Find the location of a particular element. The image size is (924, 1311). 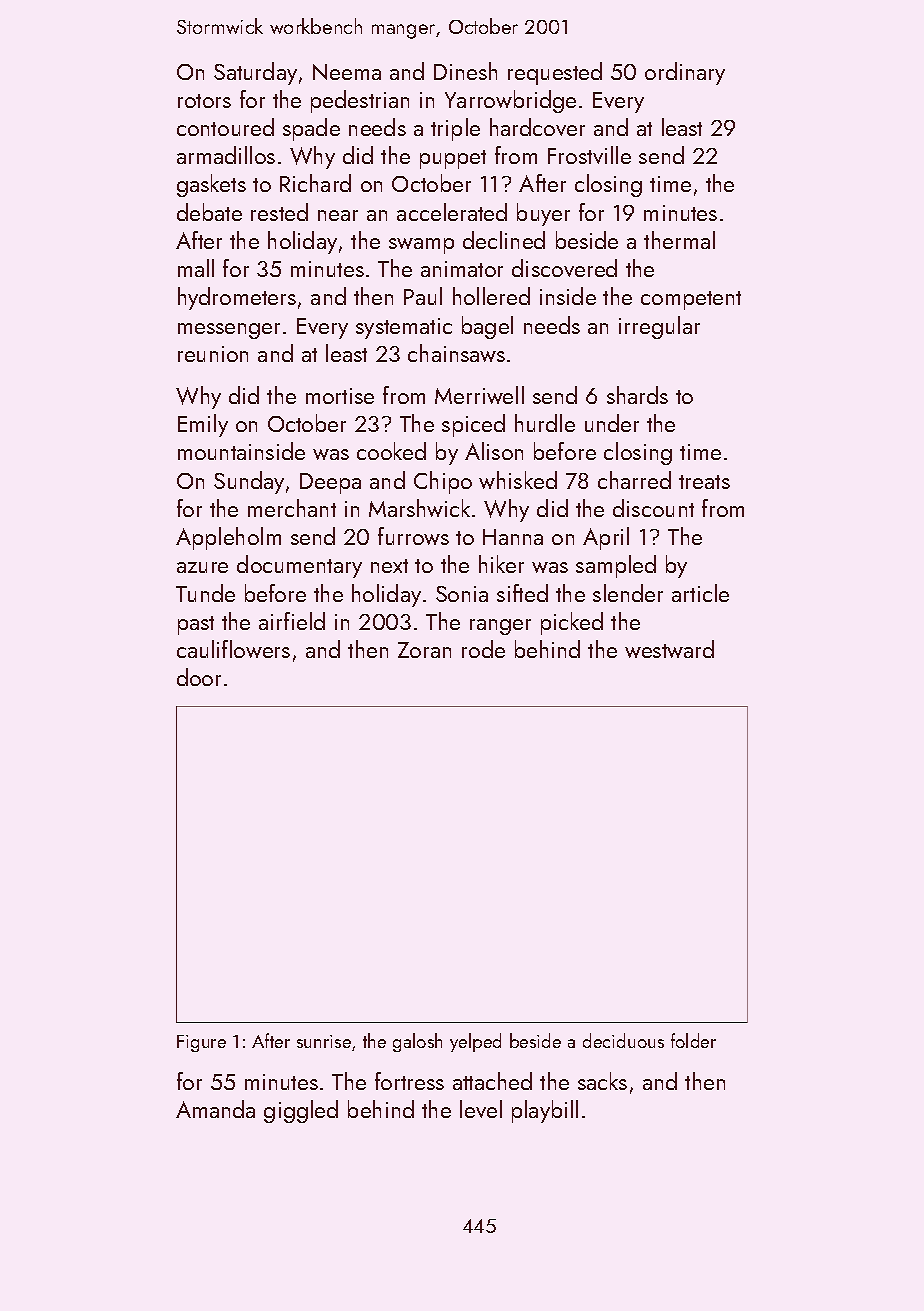

Appleholm is located at coordinates (228, 538).
